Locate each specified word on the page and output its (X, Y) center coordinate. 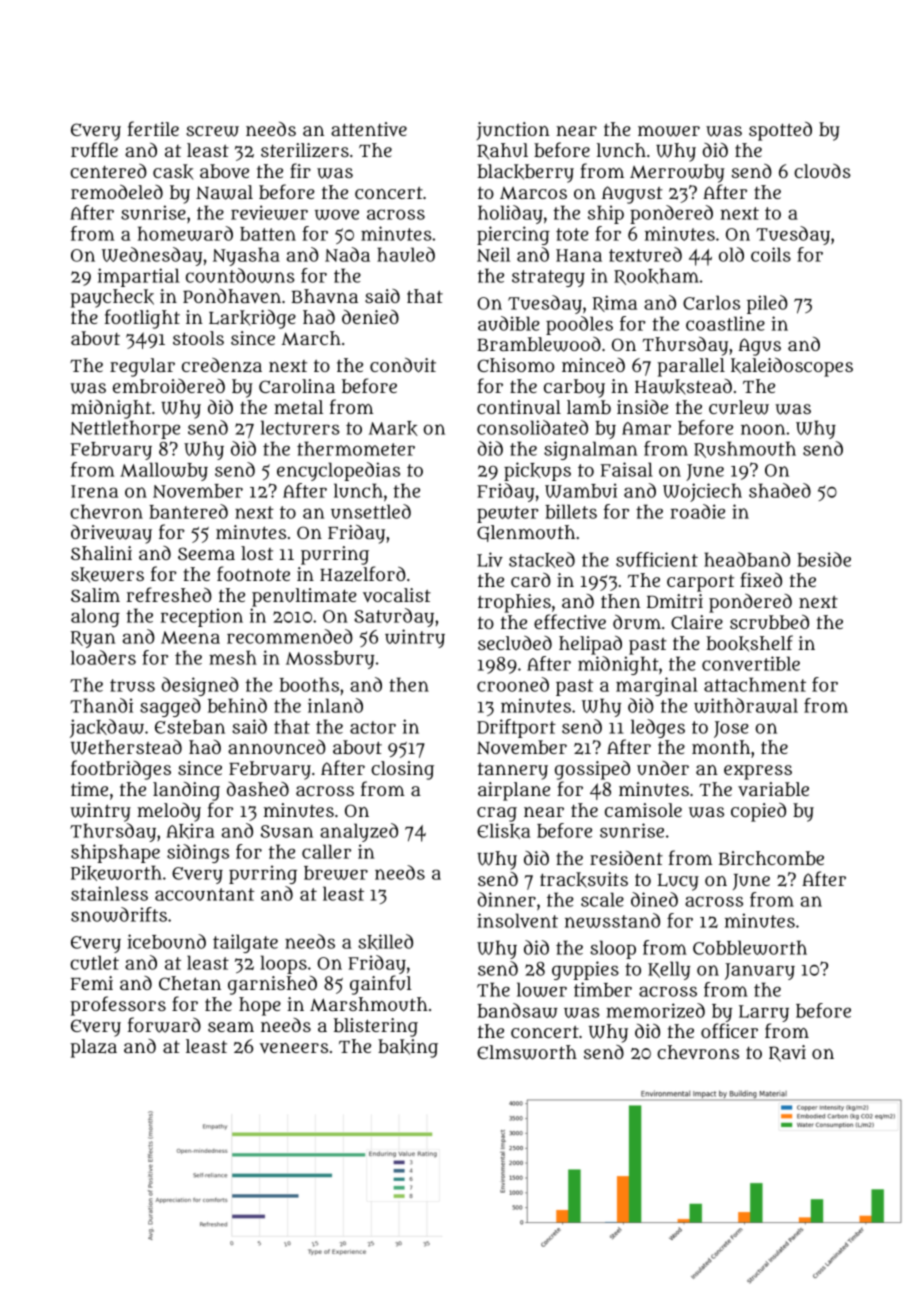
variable (773, 789)
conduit (403, 365)
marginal (657, 686)
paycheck (112, 298)
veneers (294, 1048)
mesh (233, 657)
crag (497, 814)
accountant (205, 894)
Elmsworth (527, 1052)
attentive (369, 129)
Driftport (516, 728)
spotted (780, 131)
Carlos (711, 302)
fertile (153, 128)
